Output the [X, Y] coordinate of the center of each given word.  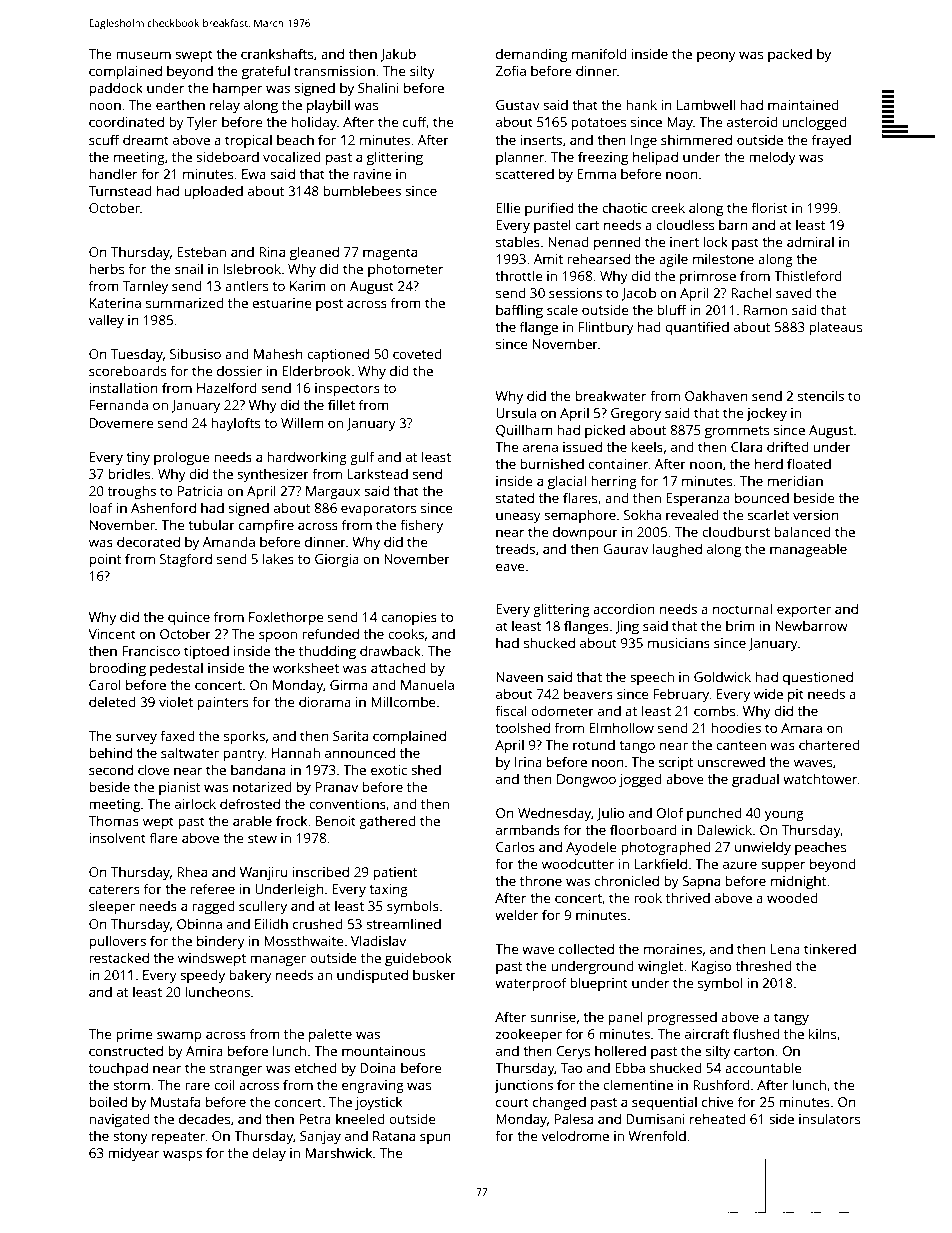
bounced [762, 497]
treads [515, 548]
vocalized [292, 156]
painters [222, 703]
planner [520, 158]
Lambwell [706, 104]
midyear [133, 1154]
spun [435, 1138]
